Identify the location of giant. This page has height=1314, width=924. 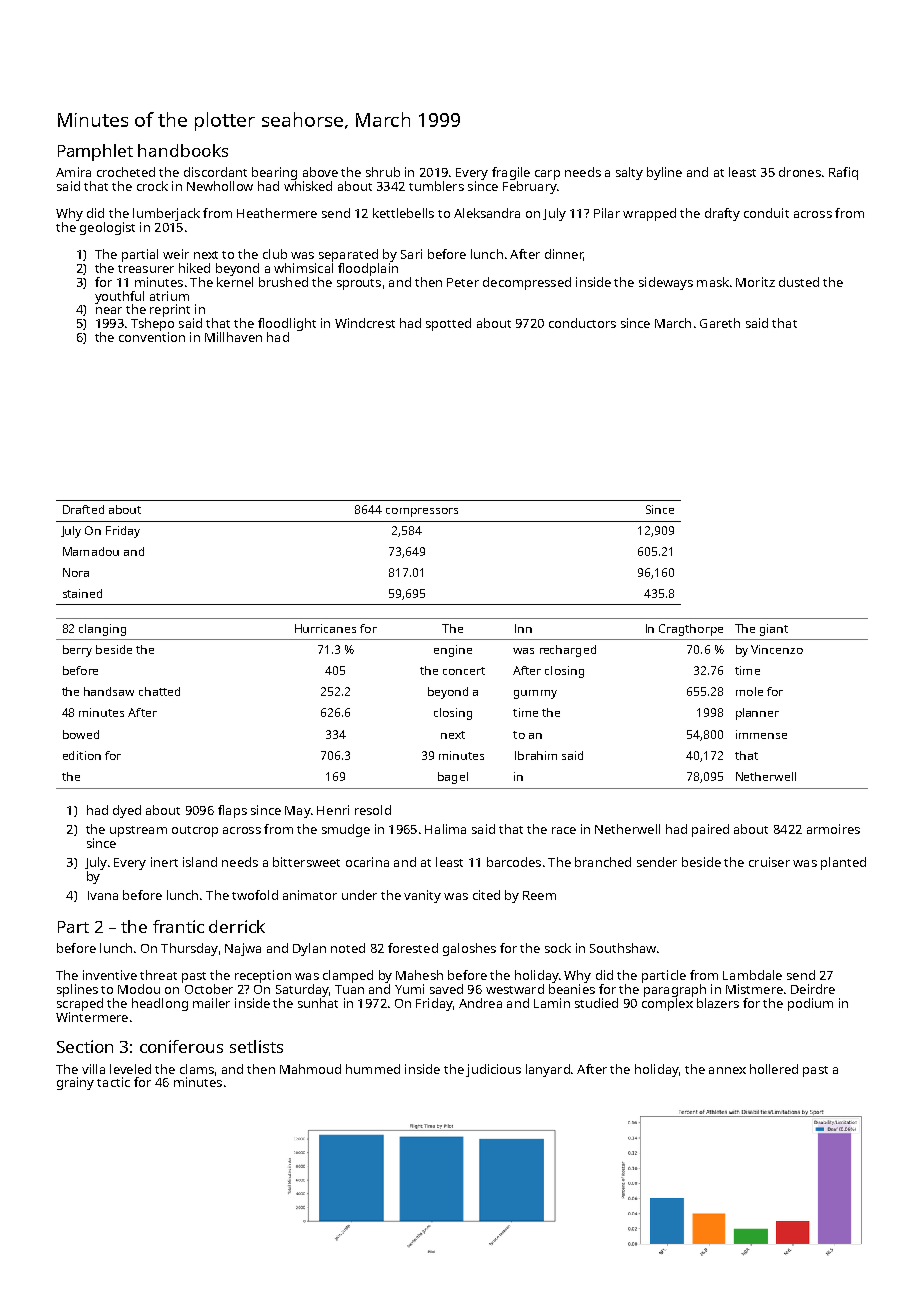
(774, 630).
